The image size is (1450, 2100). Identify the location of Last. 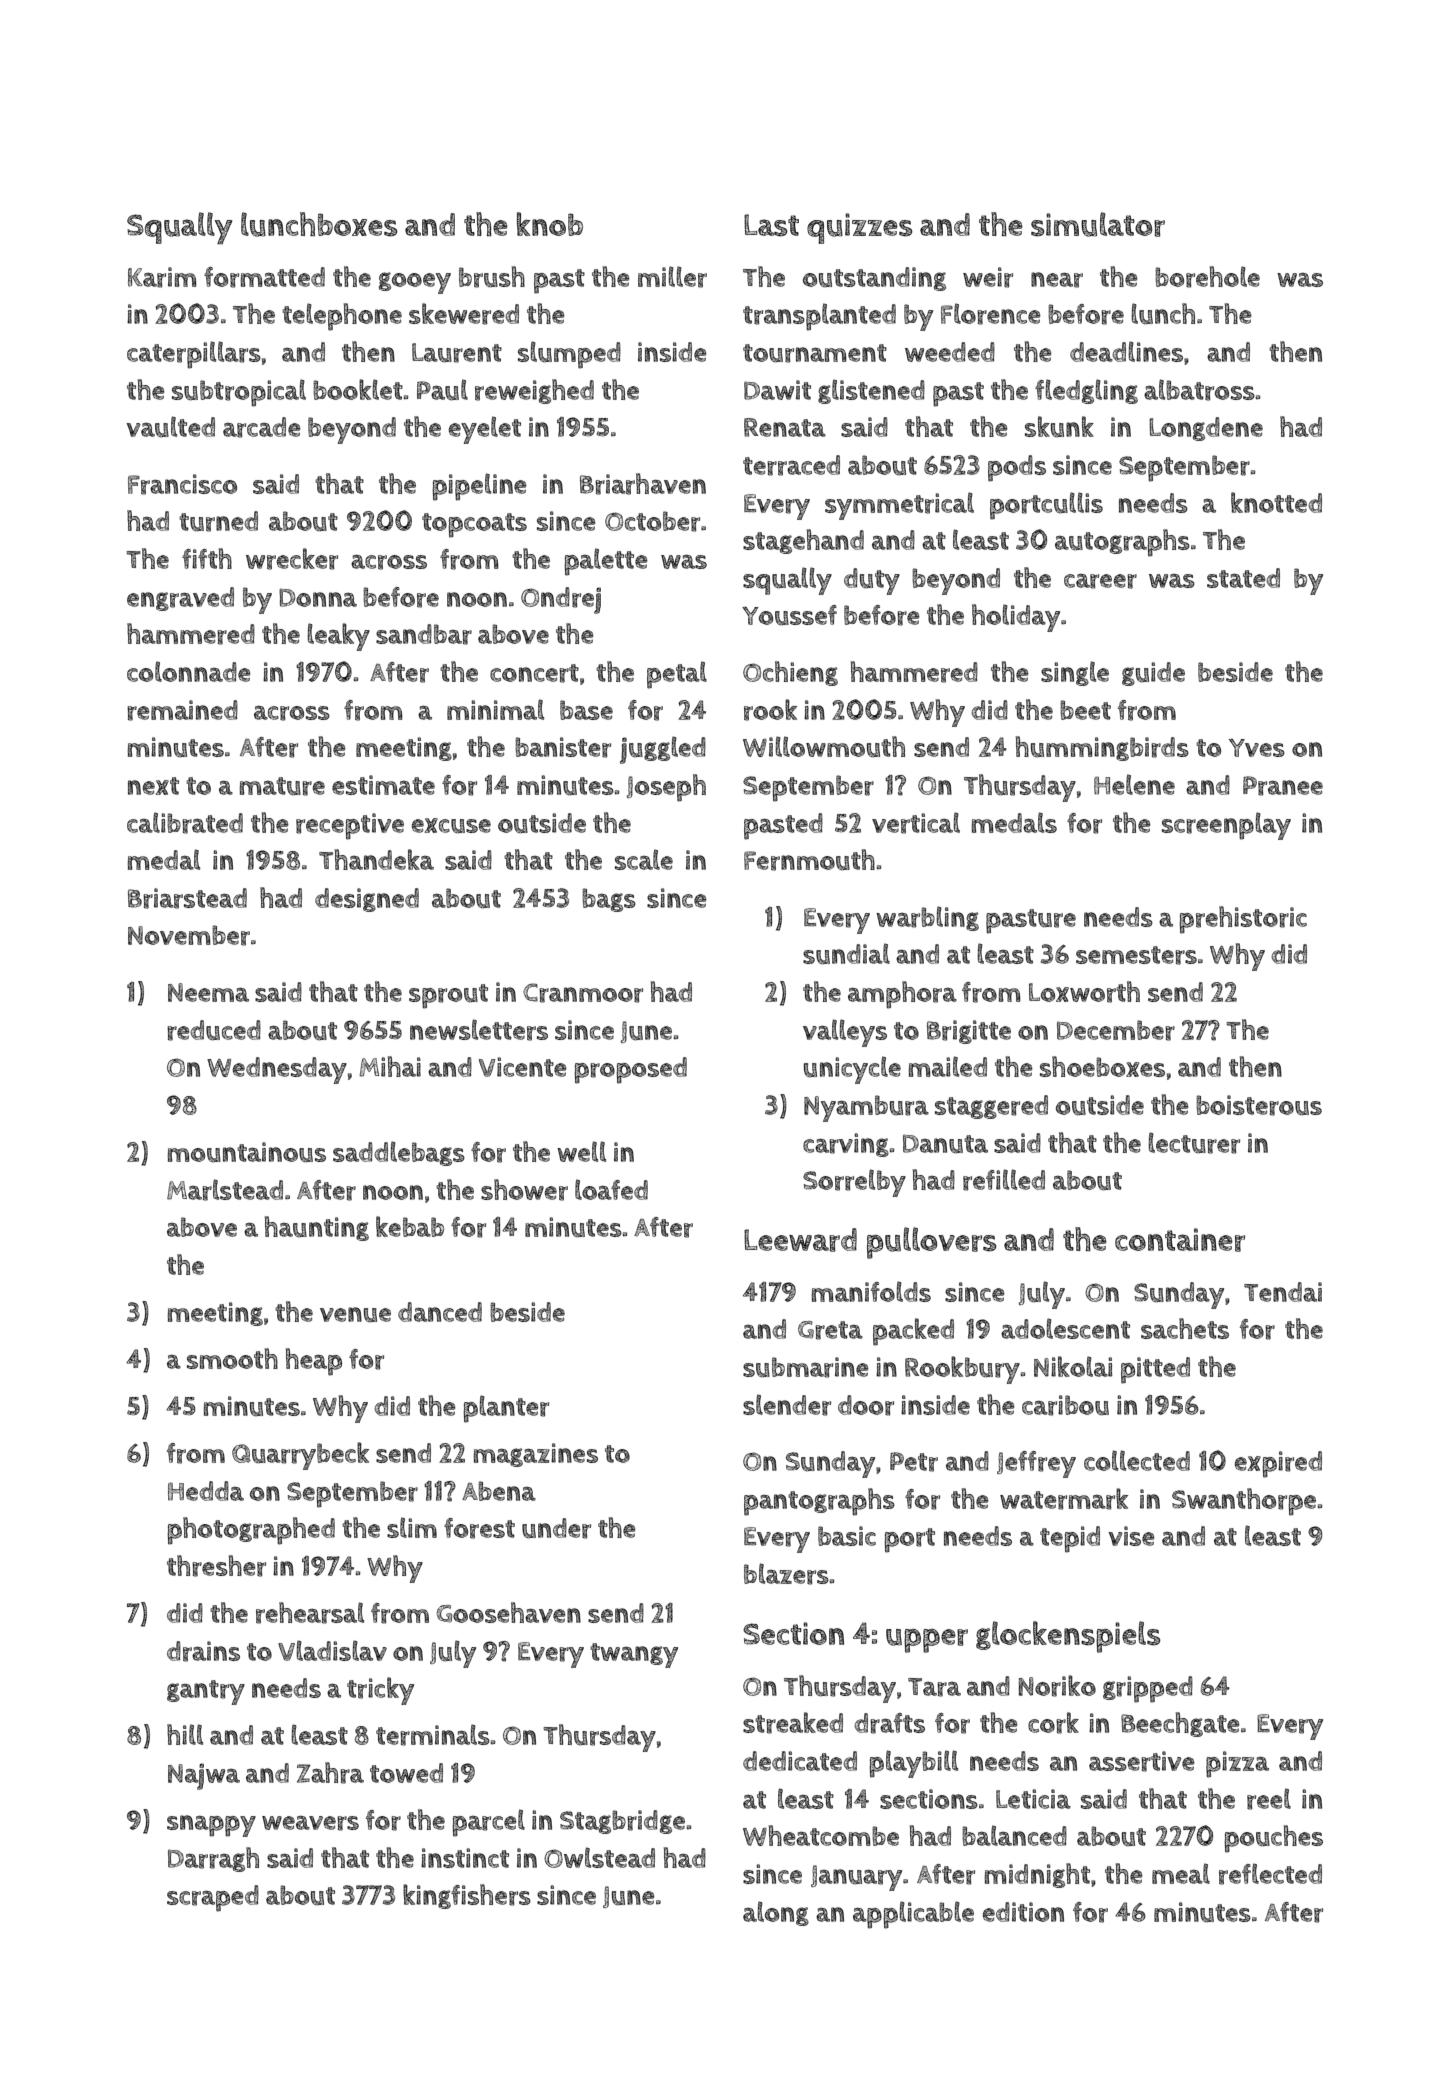
(771, 225).
